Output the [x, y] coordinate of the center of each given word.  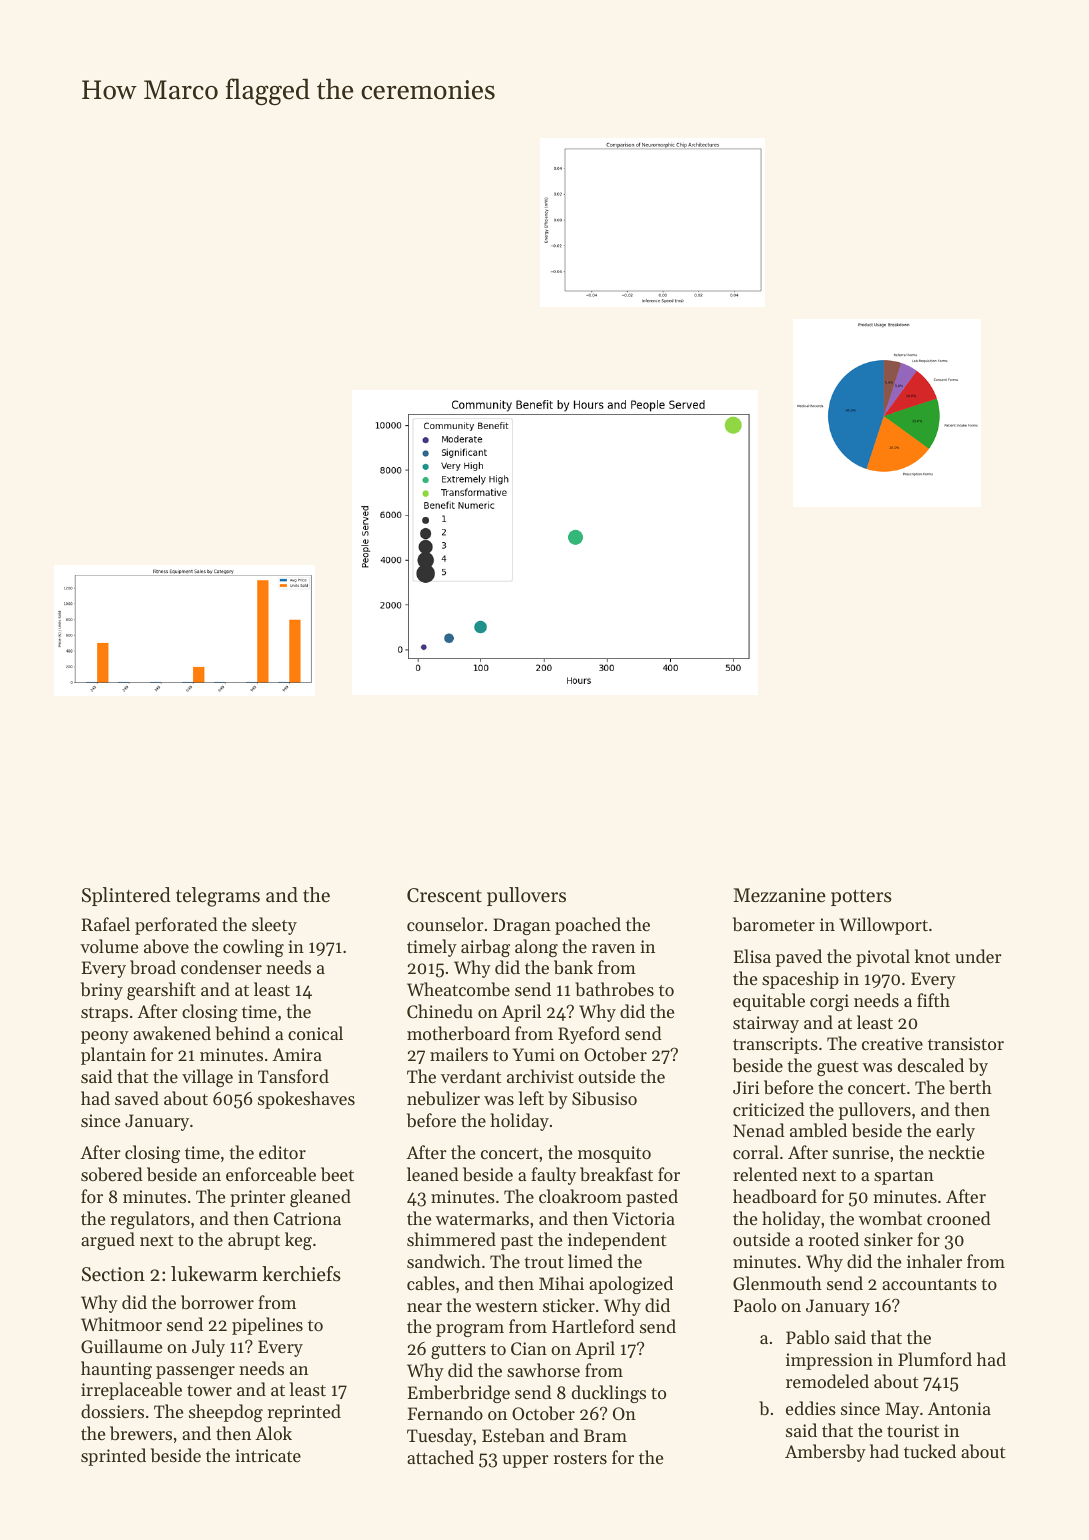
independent [617, 1241]
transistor [966, 1043]
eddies [811, 1408]
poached [588, 926]
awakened [172, 1033]
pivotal [883, 958]
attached [440, 1457]
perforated [176, 926]
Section [113, 1274]
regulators [150, 1220]
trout [544, 1262]
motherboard [458, 1033]
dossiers [112, 1411]
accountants [929, 1284]
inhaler [934, 1261]
